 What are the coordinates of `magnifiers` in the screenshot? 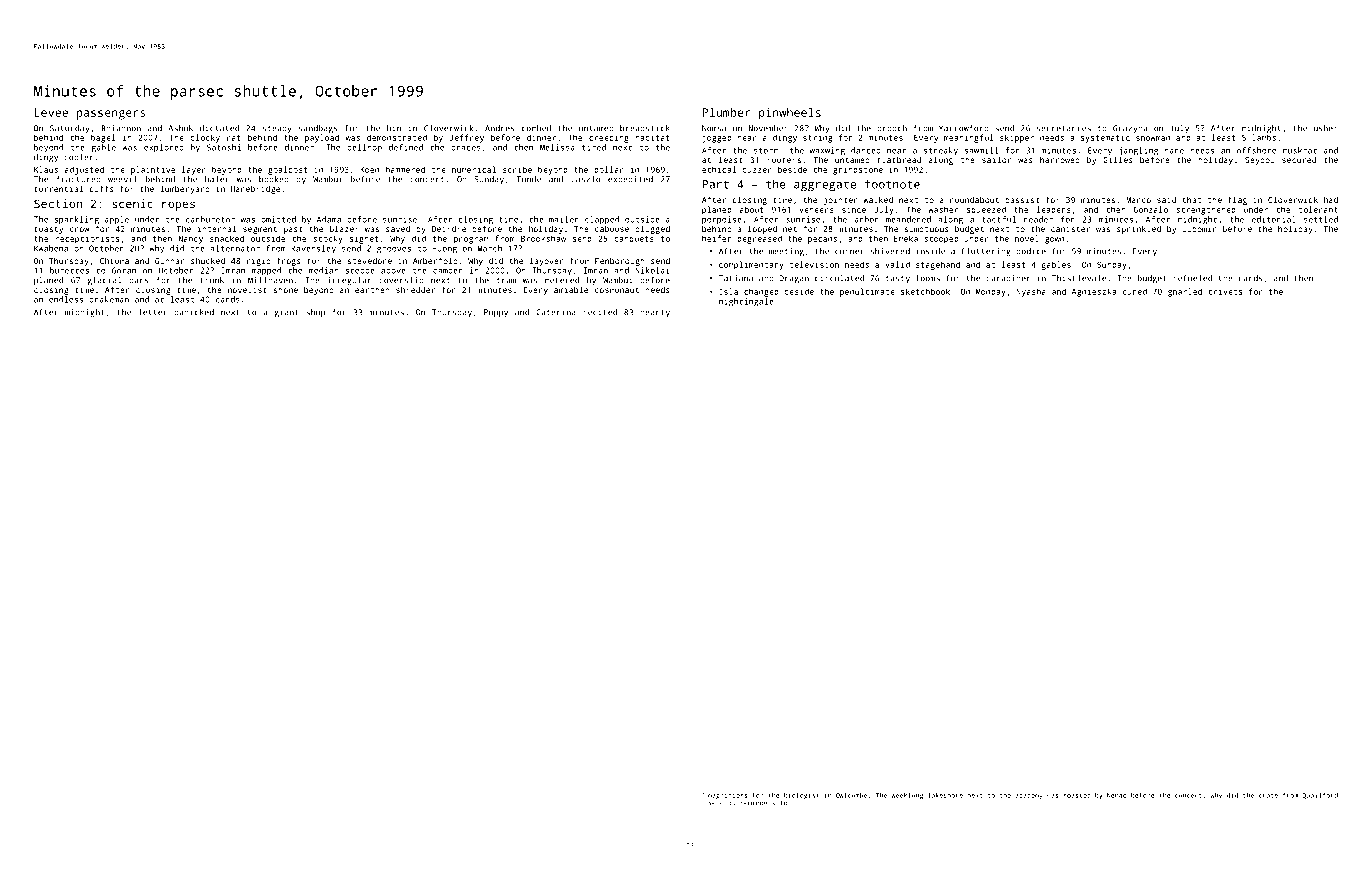 It's located at (727, 796).
